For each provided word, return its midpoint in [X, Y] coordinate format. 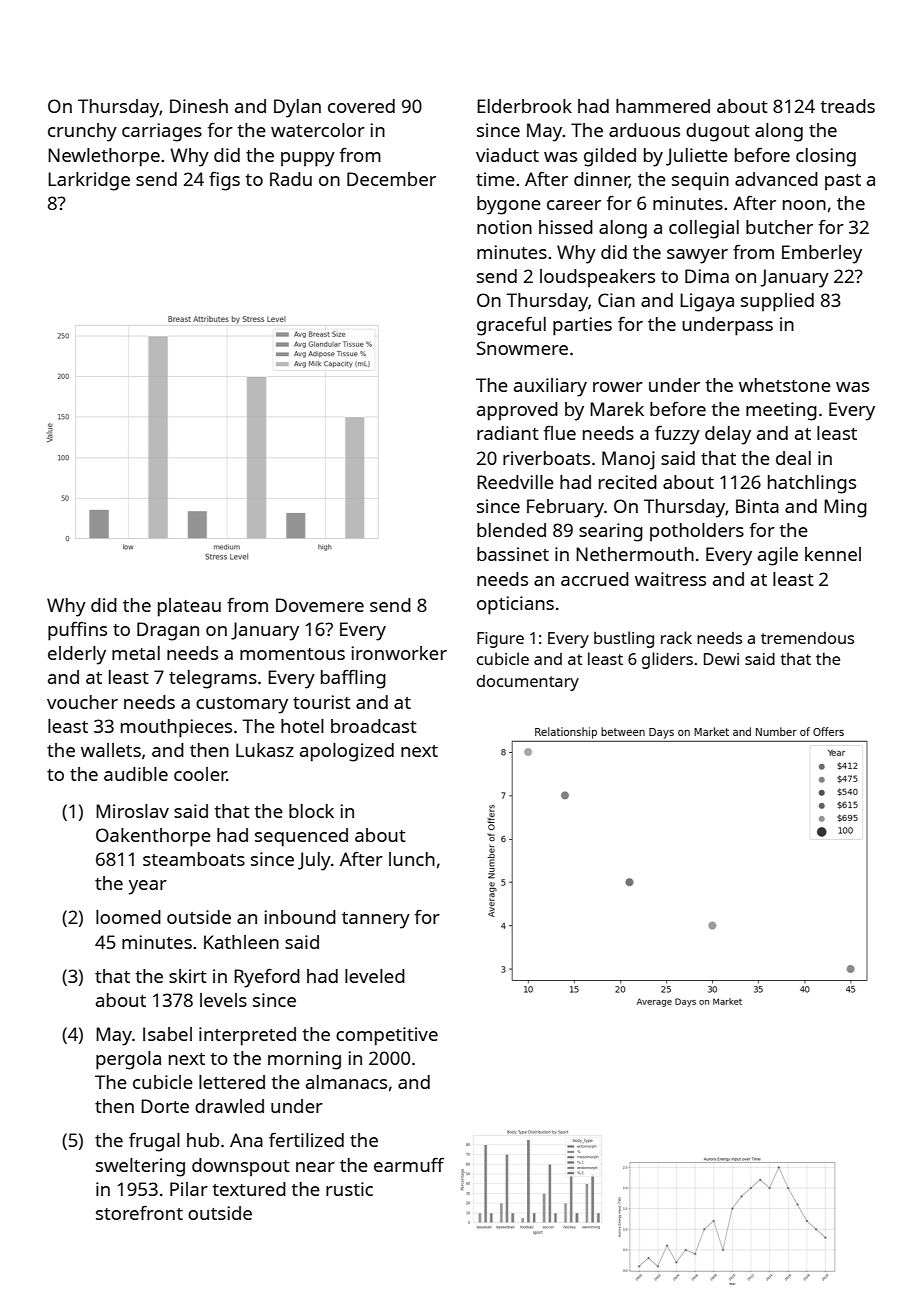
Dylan [297, 108]
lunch [412, 859]
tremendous [807, 638]
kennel [833, 554]
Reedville [515, 482]
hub [203, 1140]
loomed [128, 917]
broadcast [374, 726]
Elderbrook [524, 106]
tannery [376, 920]
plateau [189, 607]
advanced [776, 179]
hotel [302, 726]
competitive [387, 1036]
